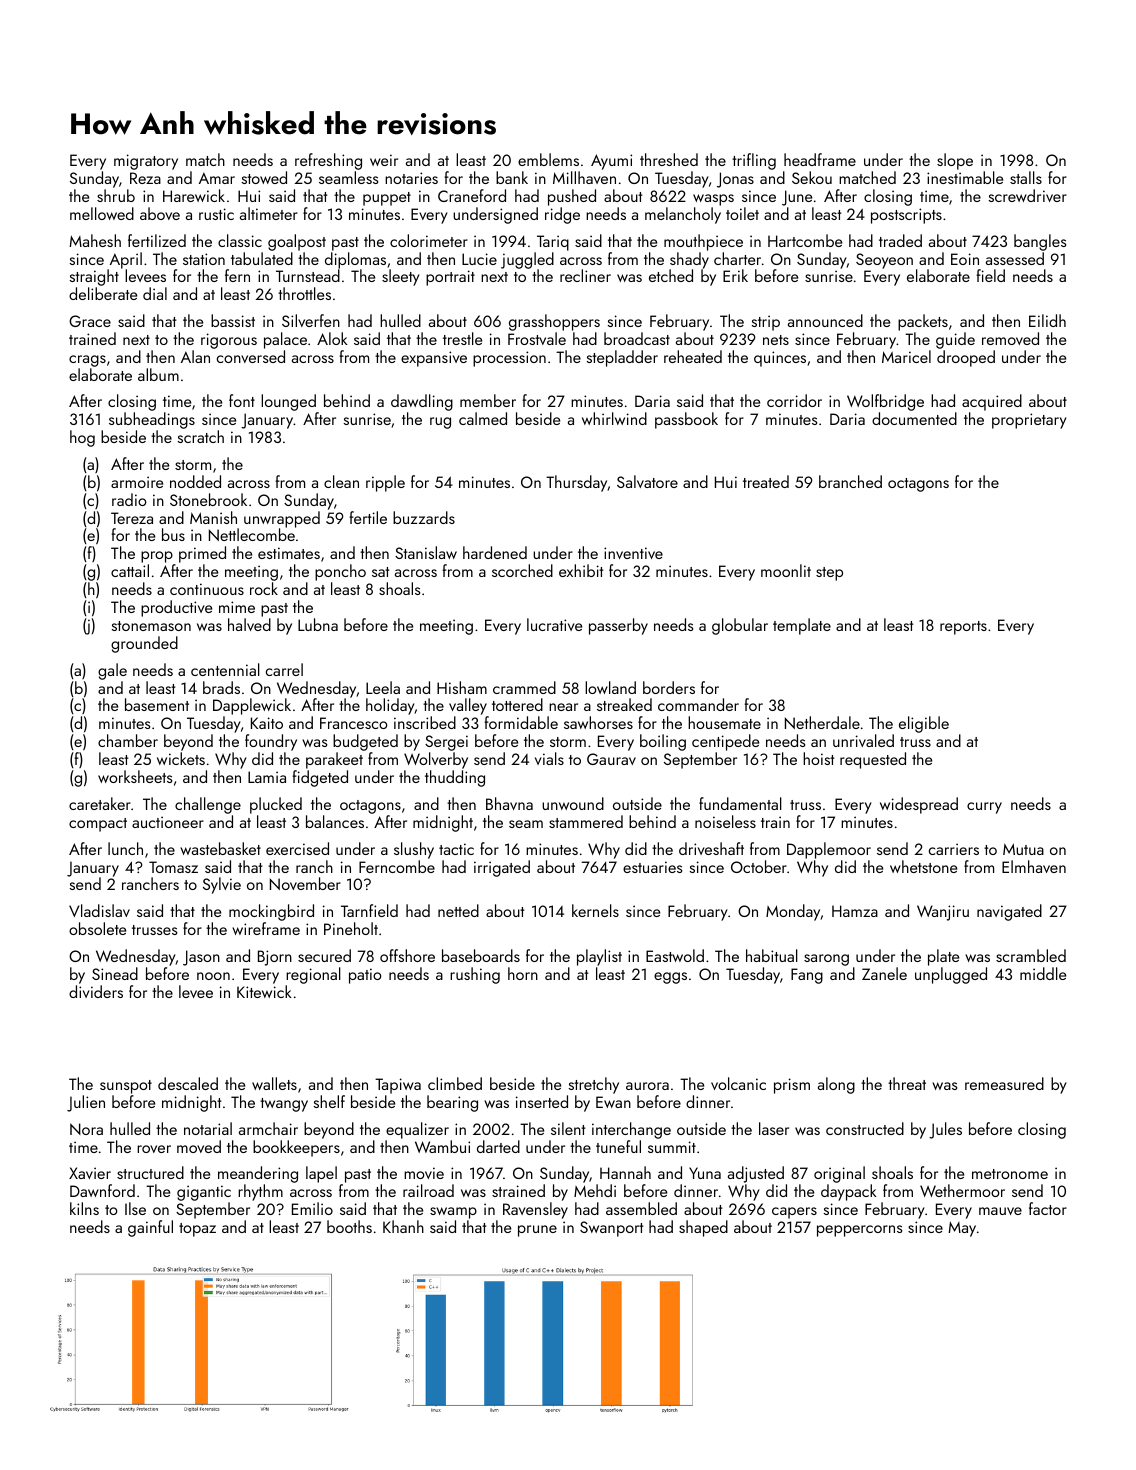 This screenshot has width=1136, height=1470. What do you see at coordinates (839, 1174) in the screenshot?
I see `original` at bounding box center [839, 1174].
